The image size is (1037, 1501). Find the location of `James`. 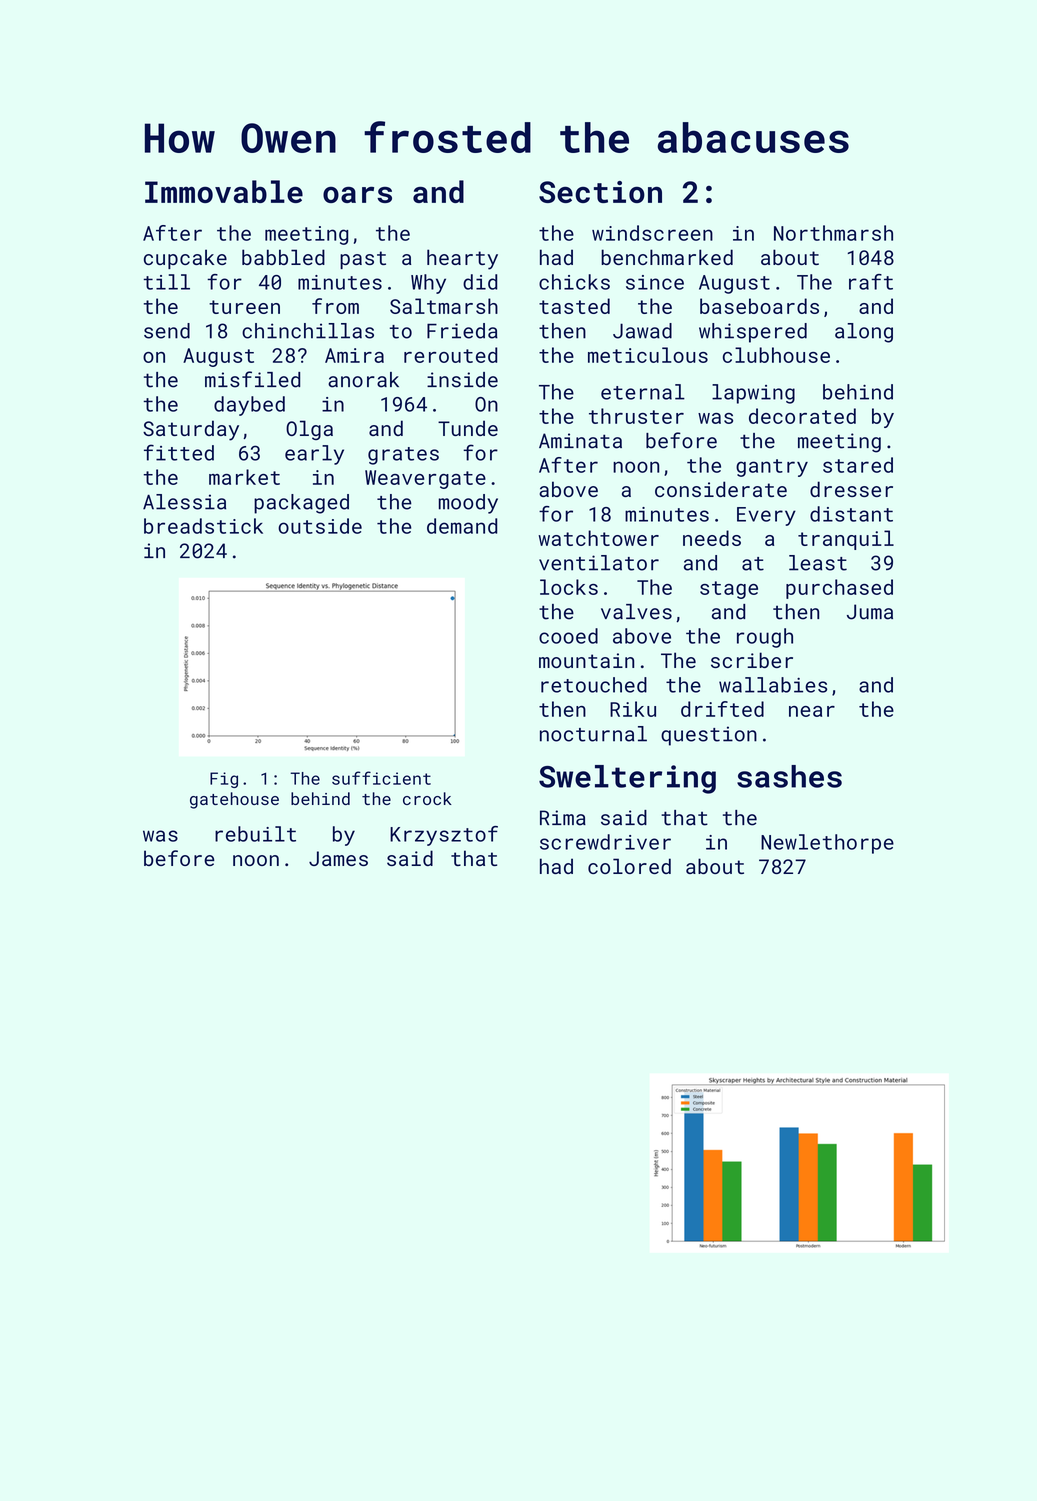

James is located at coordinates (338, 858).
